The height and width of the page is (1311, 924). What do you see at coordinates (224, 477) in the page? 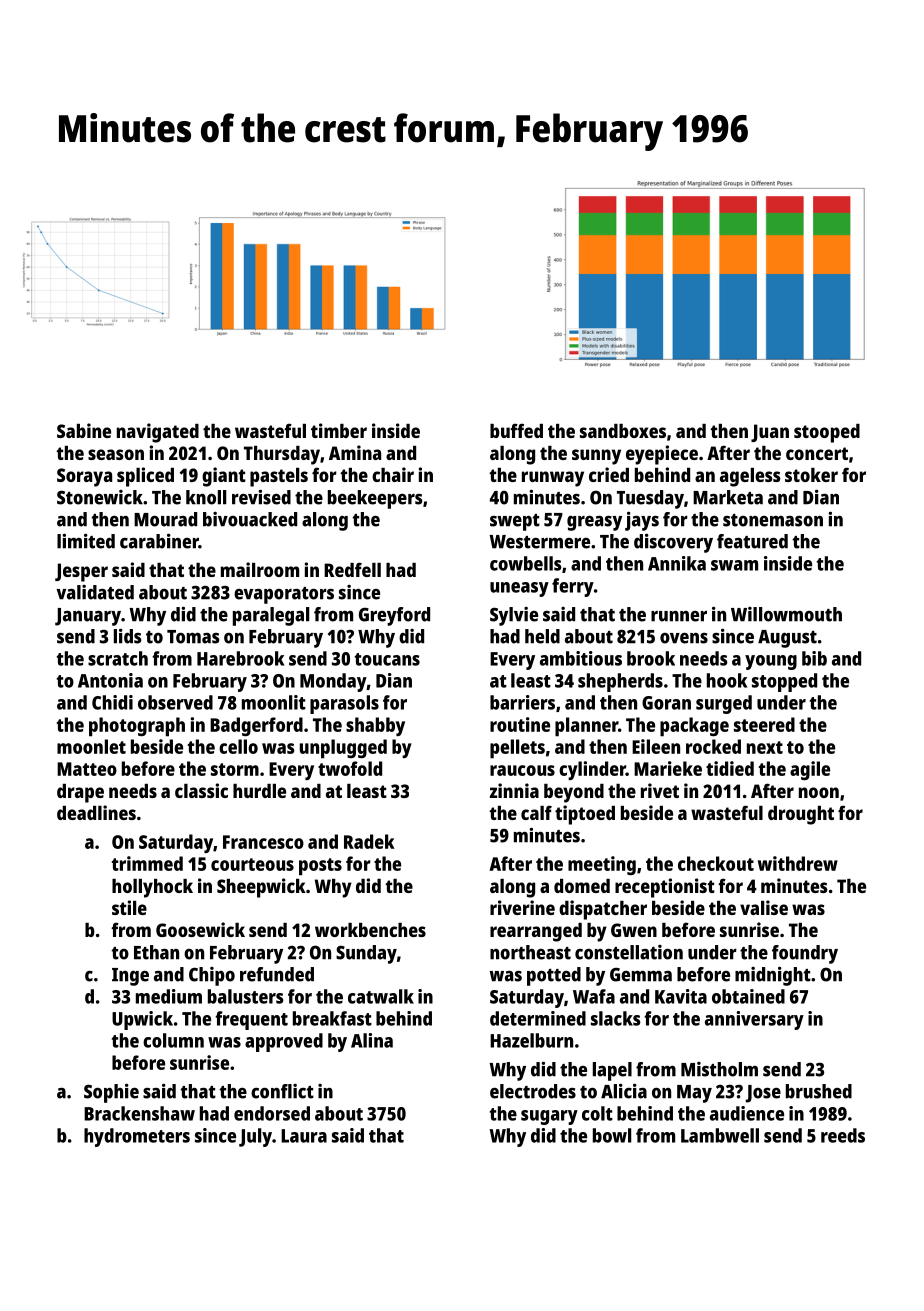
I see `giant` at bounding box center [224, 477].
